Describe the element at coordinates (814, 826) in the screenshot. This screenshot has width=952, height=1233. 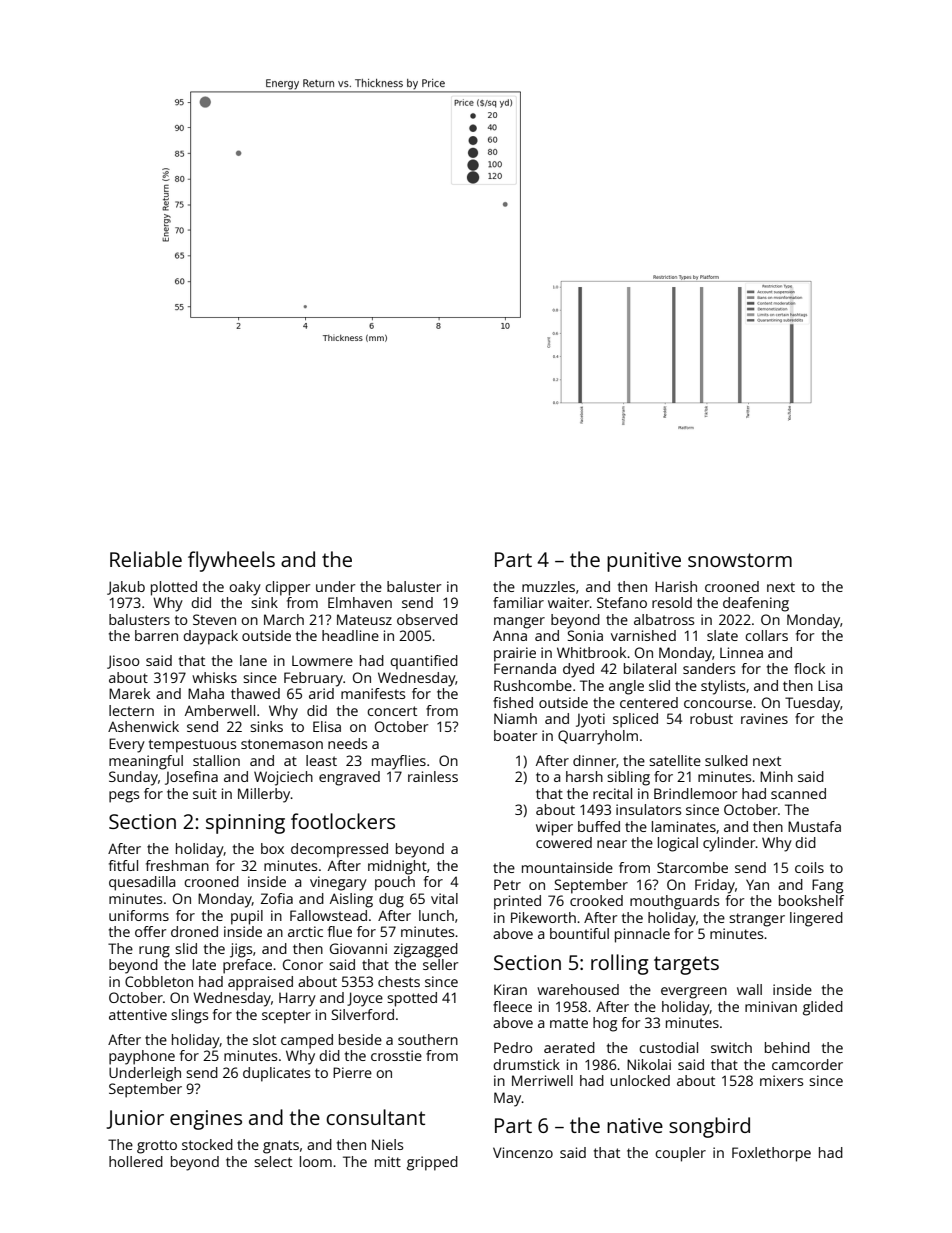
I see `Mustafa` at that location.
